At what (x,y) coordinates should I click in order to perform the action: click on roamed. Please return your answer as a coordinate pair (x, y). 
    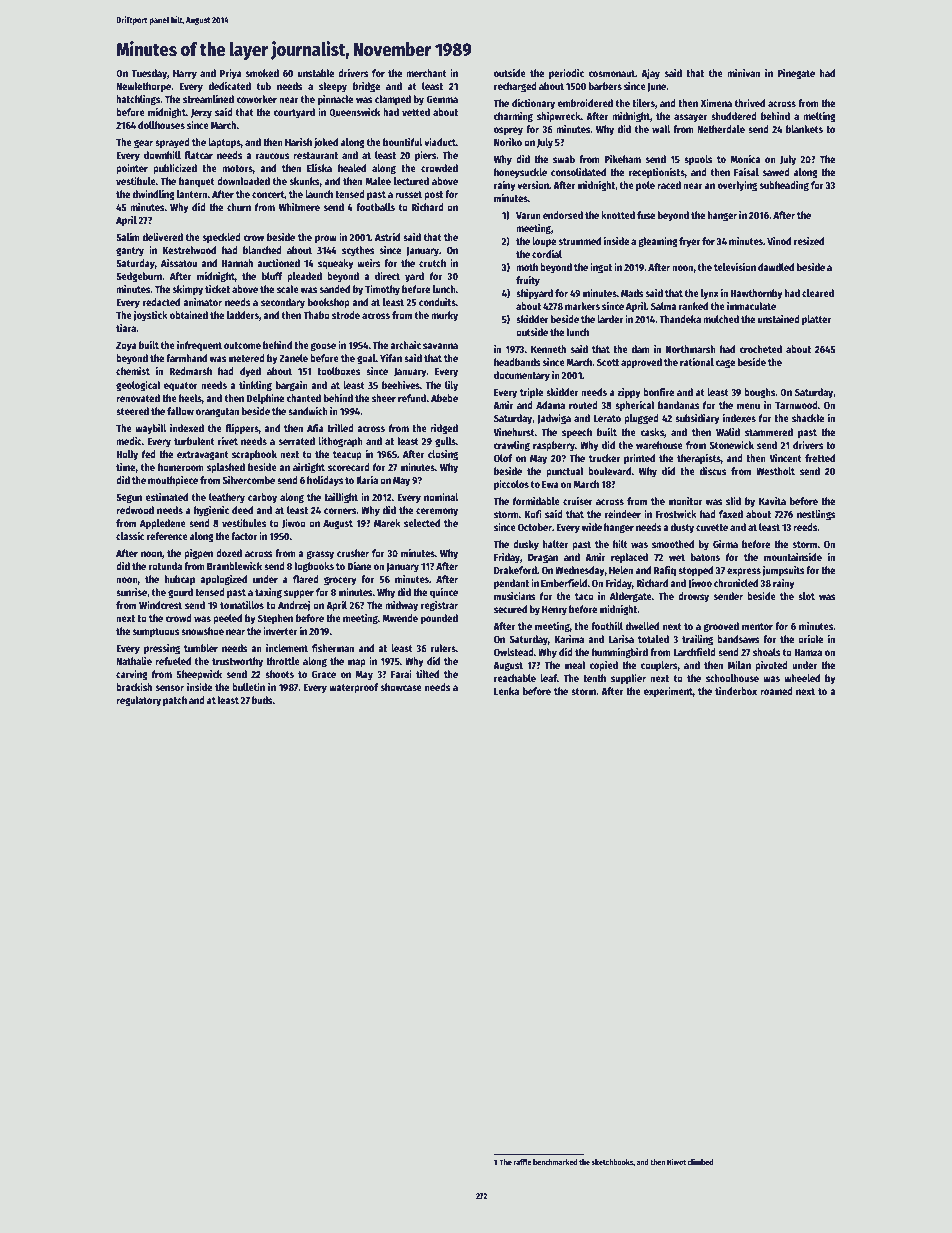
    Looking at the image, I should click on (776, 691).
